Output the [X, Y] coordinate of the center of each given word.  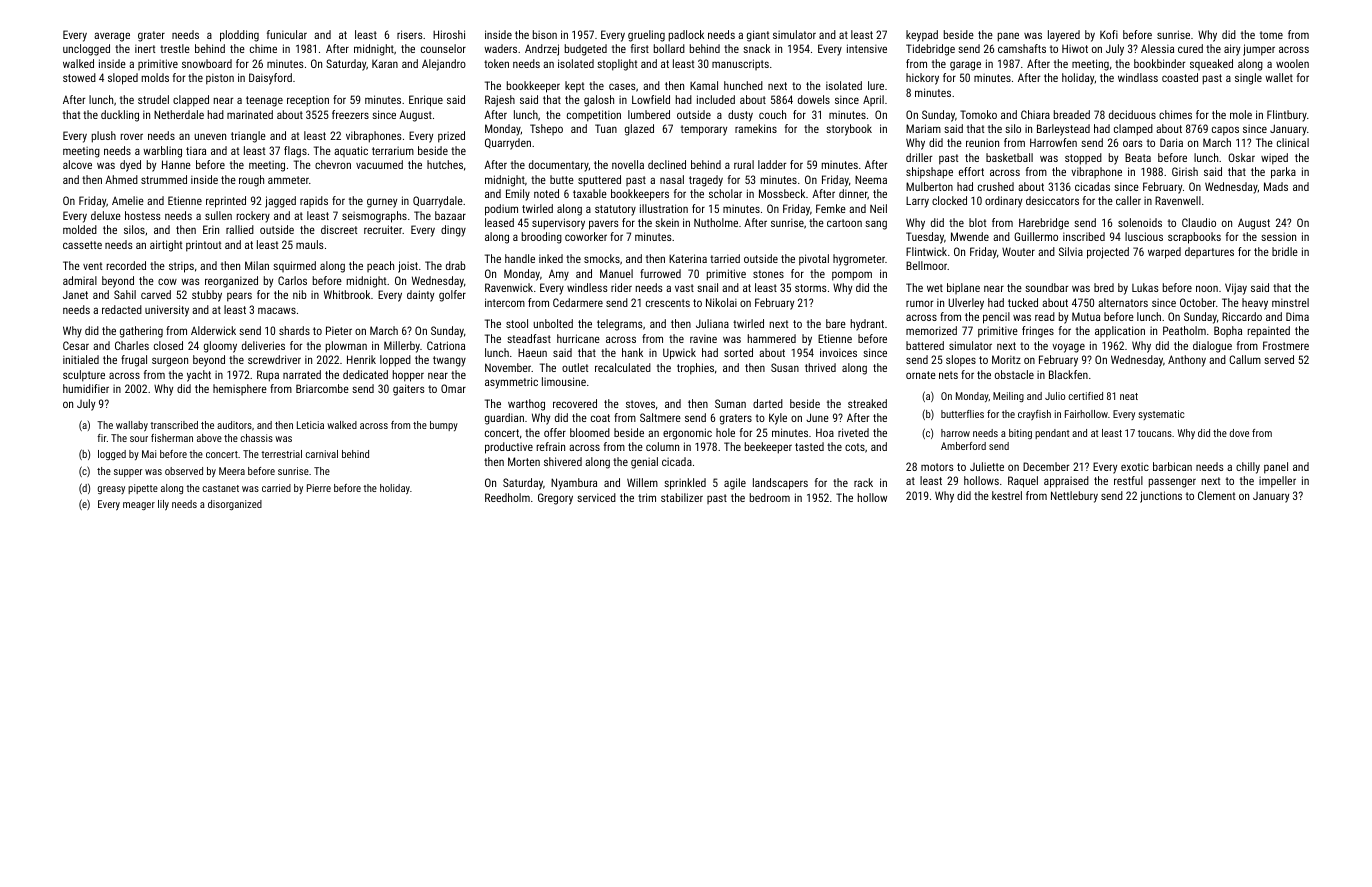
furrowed [660, 273]
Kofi [1109, 34]
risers [410, 34]
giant [758, 36]
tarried [725, 258]
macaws [277, 310]
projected [1108, 253]
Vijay [1236, 289]
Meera [232, 471]
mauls [310, 244]
